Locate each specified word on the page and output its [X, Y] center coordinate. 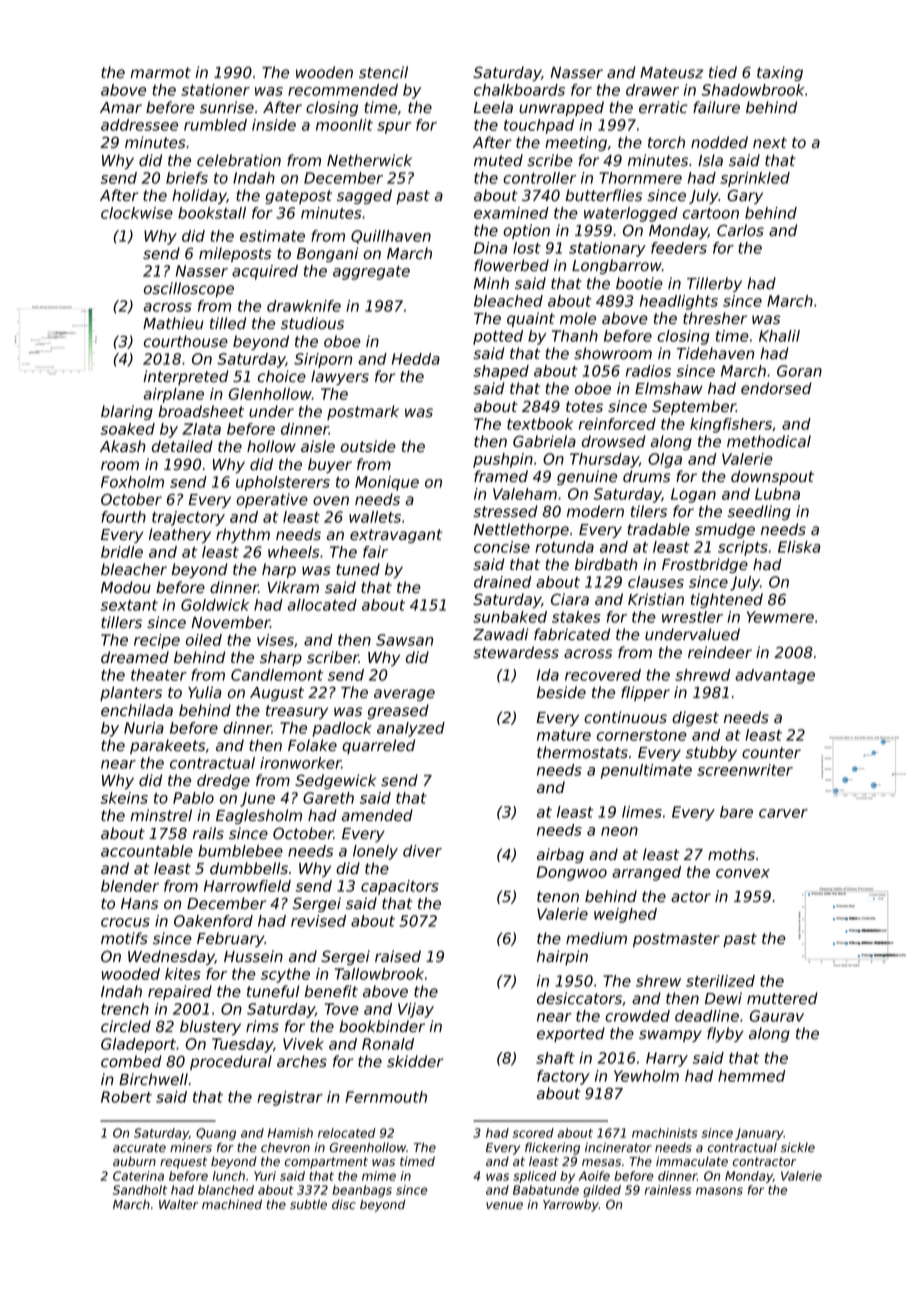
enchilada [137, 710]
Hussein [253, 956]
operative [272, 500]
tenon [558, 897]
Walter [178, 1204]
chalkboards [519, 90]
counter [771, 753]
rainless [668, 1190]
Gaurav [777, 1016]
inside [274, 125]
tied [723, 72]
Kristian [656, 599]
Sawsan [404, 640]
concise [502, 547]
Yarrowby [571, 1205]
